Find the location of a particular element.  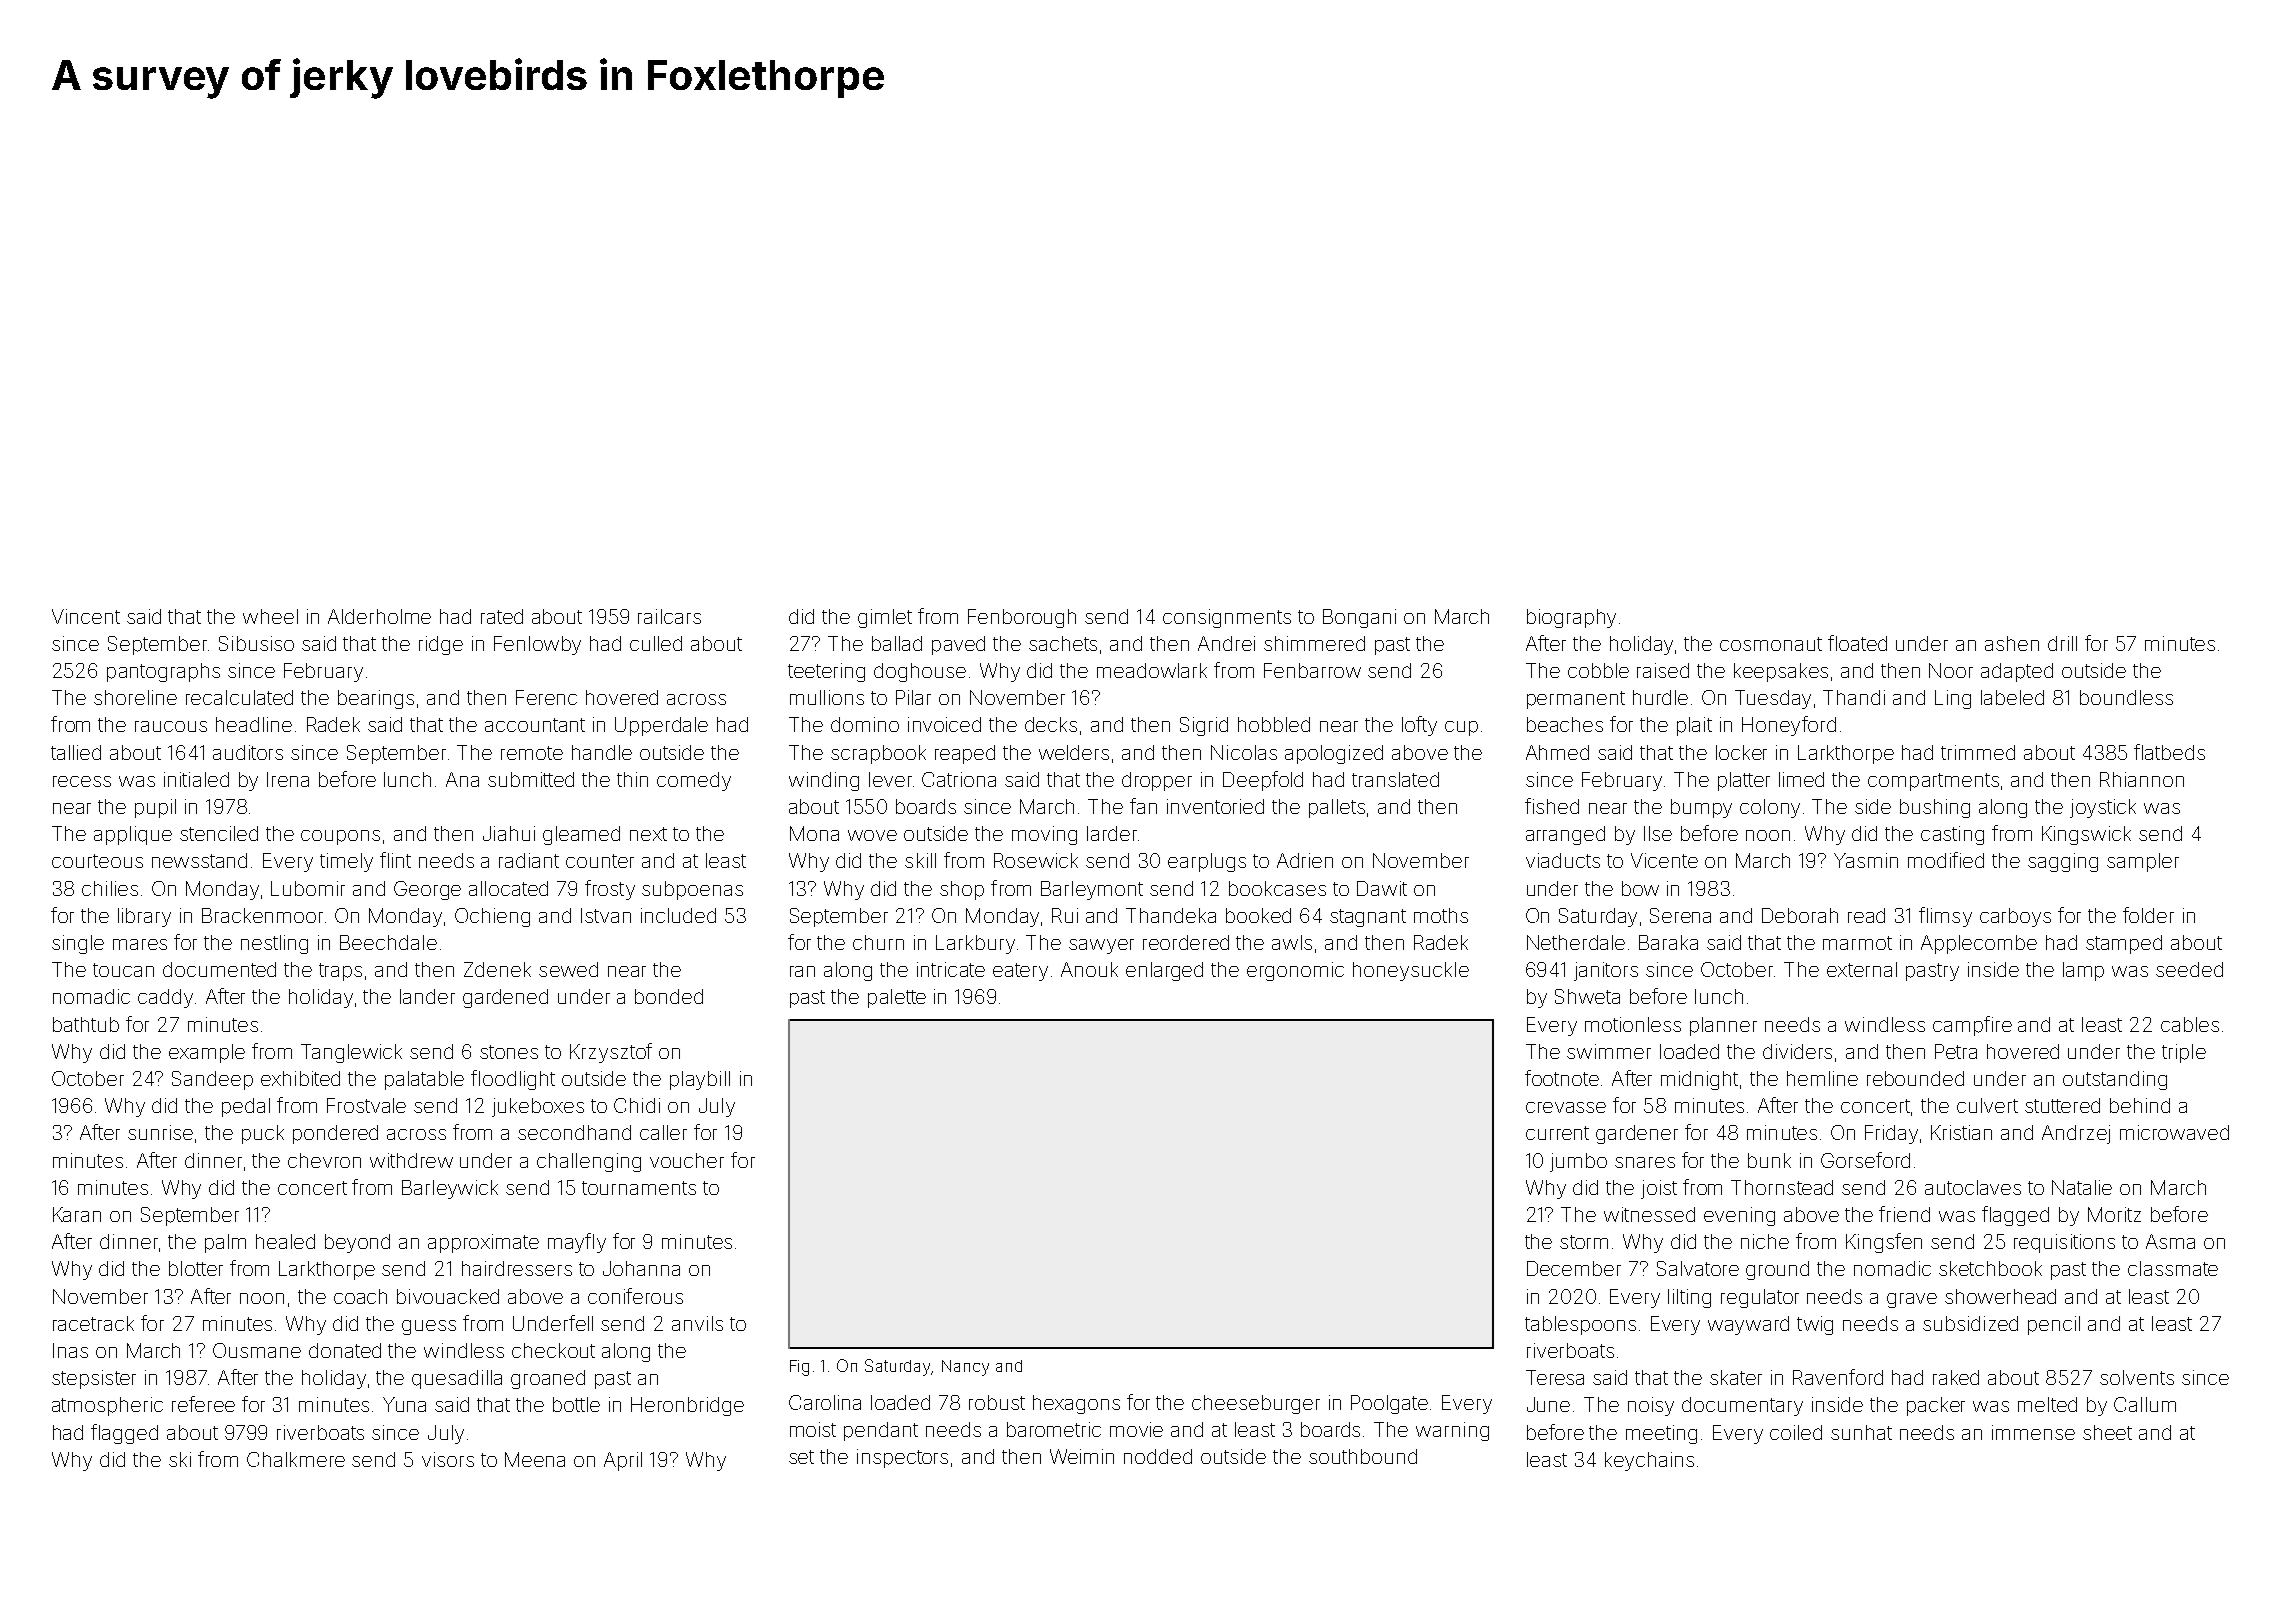

mayfly is located at coordinates (577, 1243).
